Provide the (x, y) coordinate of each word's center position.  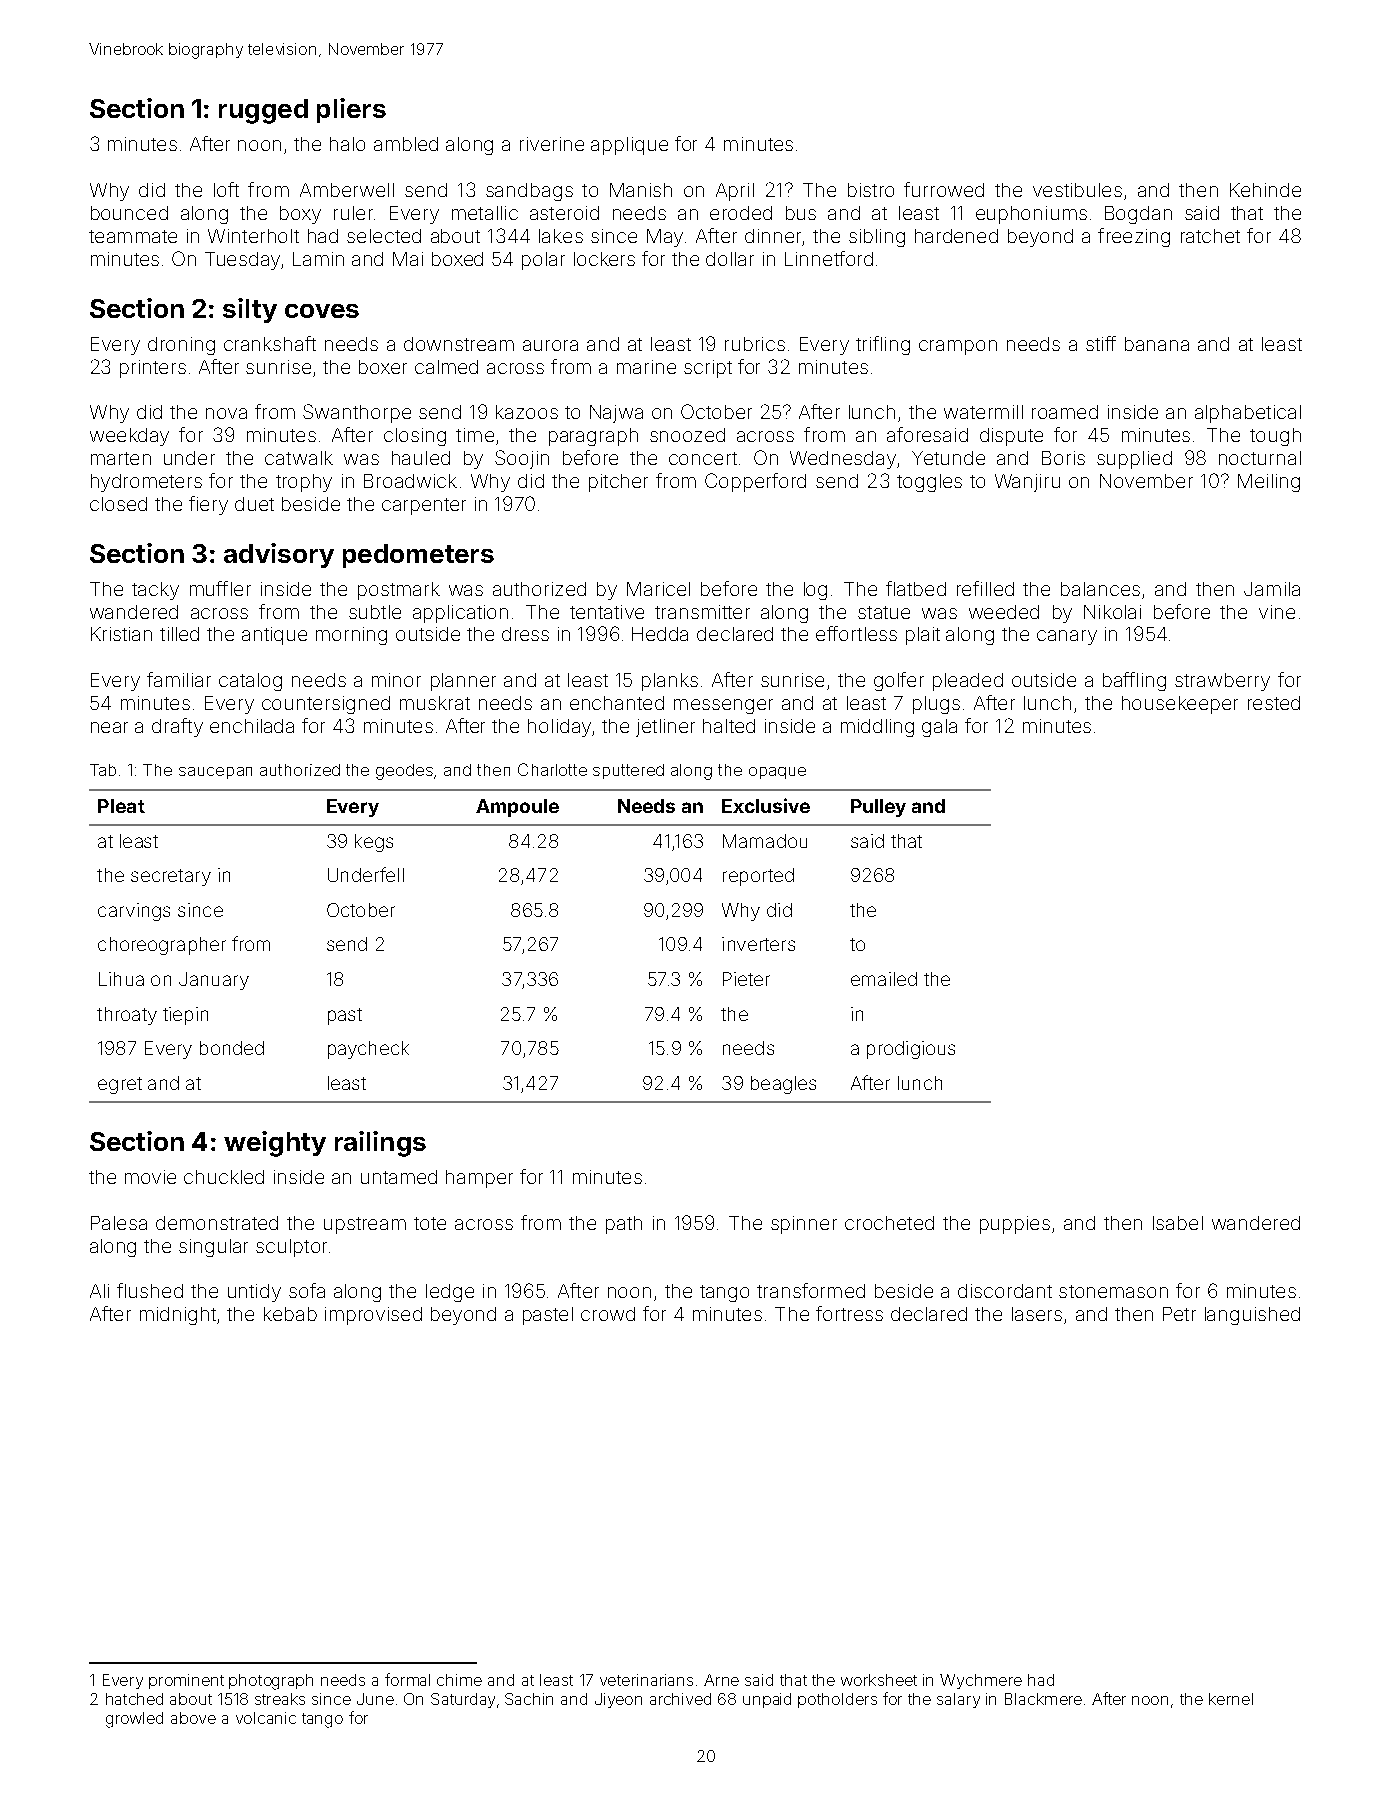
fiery (208, 505)
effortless (856, 633)
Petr (1179, 1314)
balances (1100, 589)
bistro (871, 190)
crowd (608, 1314)
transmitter (702, 612)
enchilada (252, 726)
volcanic (266, 1718)
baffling (1134, 681)
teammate (133, 236)
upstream (365, 1225)
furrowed (944, 189)
